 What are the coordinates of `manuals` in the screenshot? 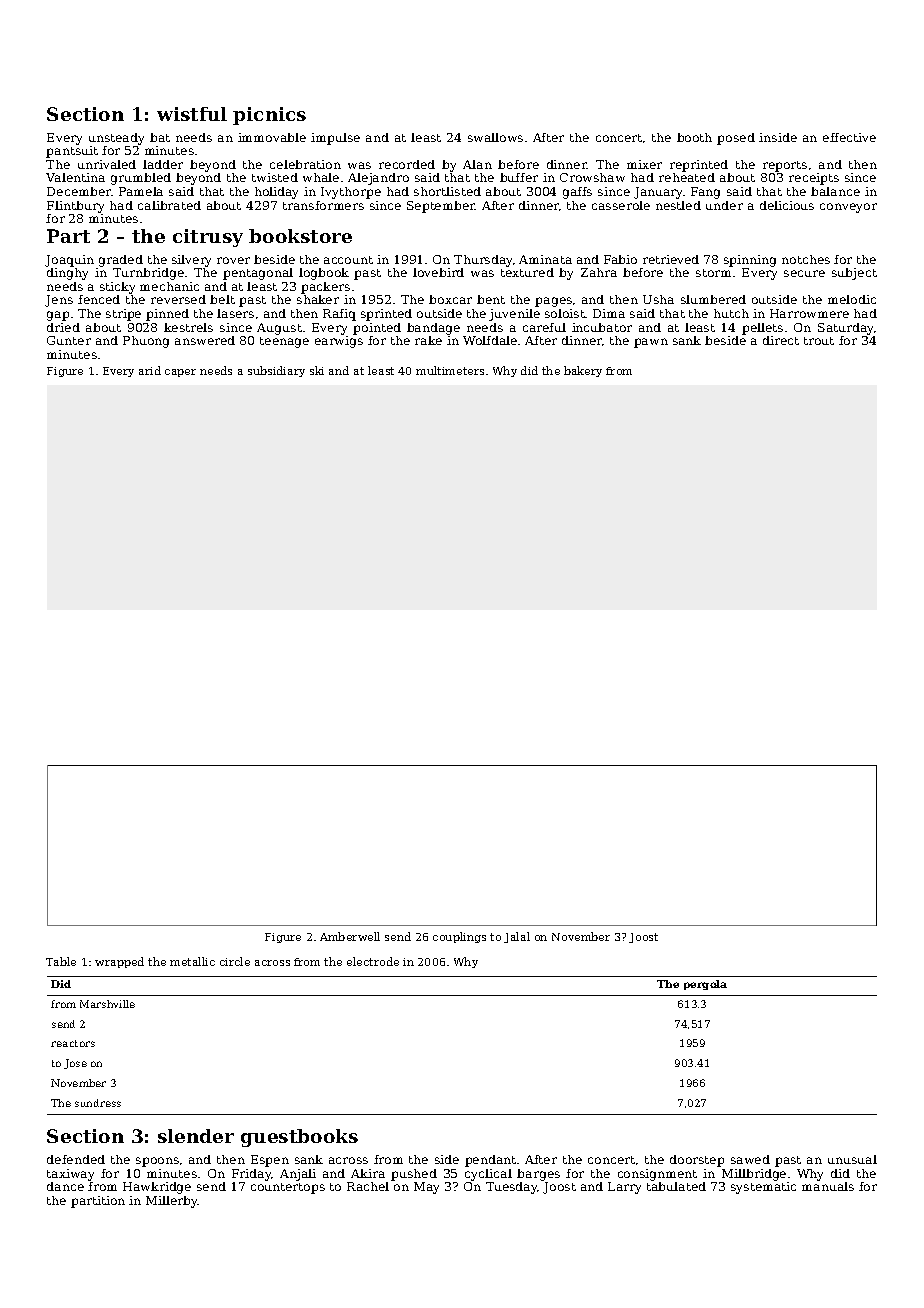 It's located at (828, 1186).
